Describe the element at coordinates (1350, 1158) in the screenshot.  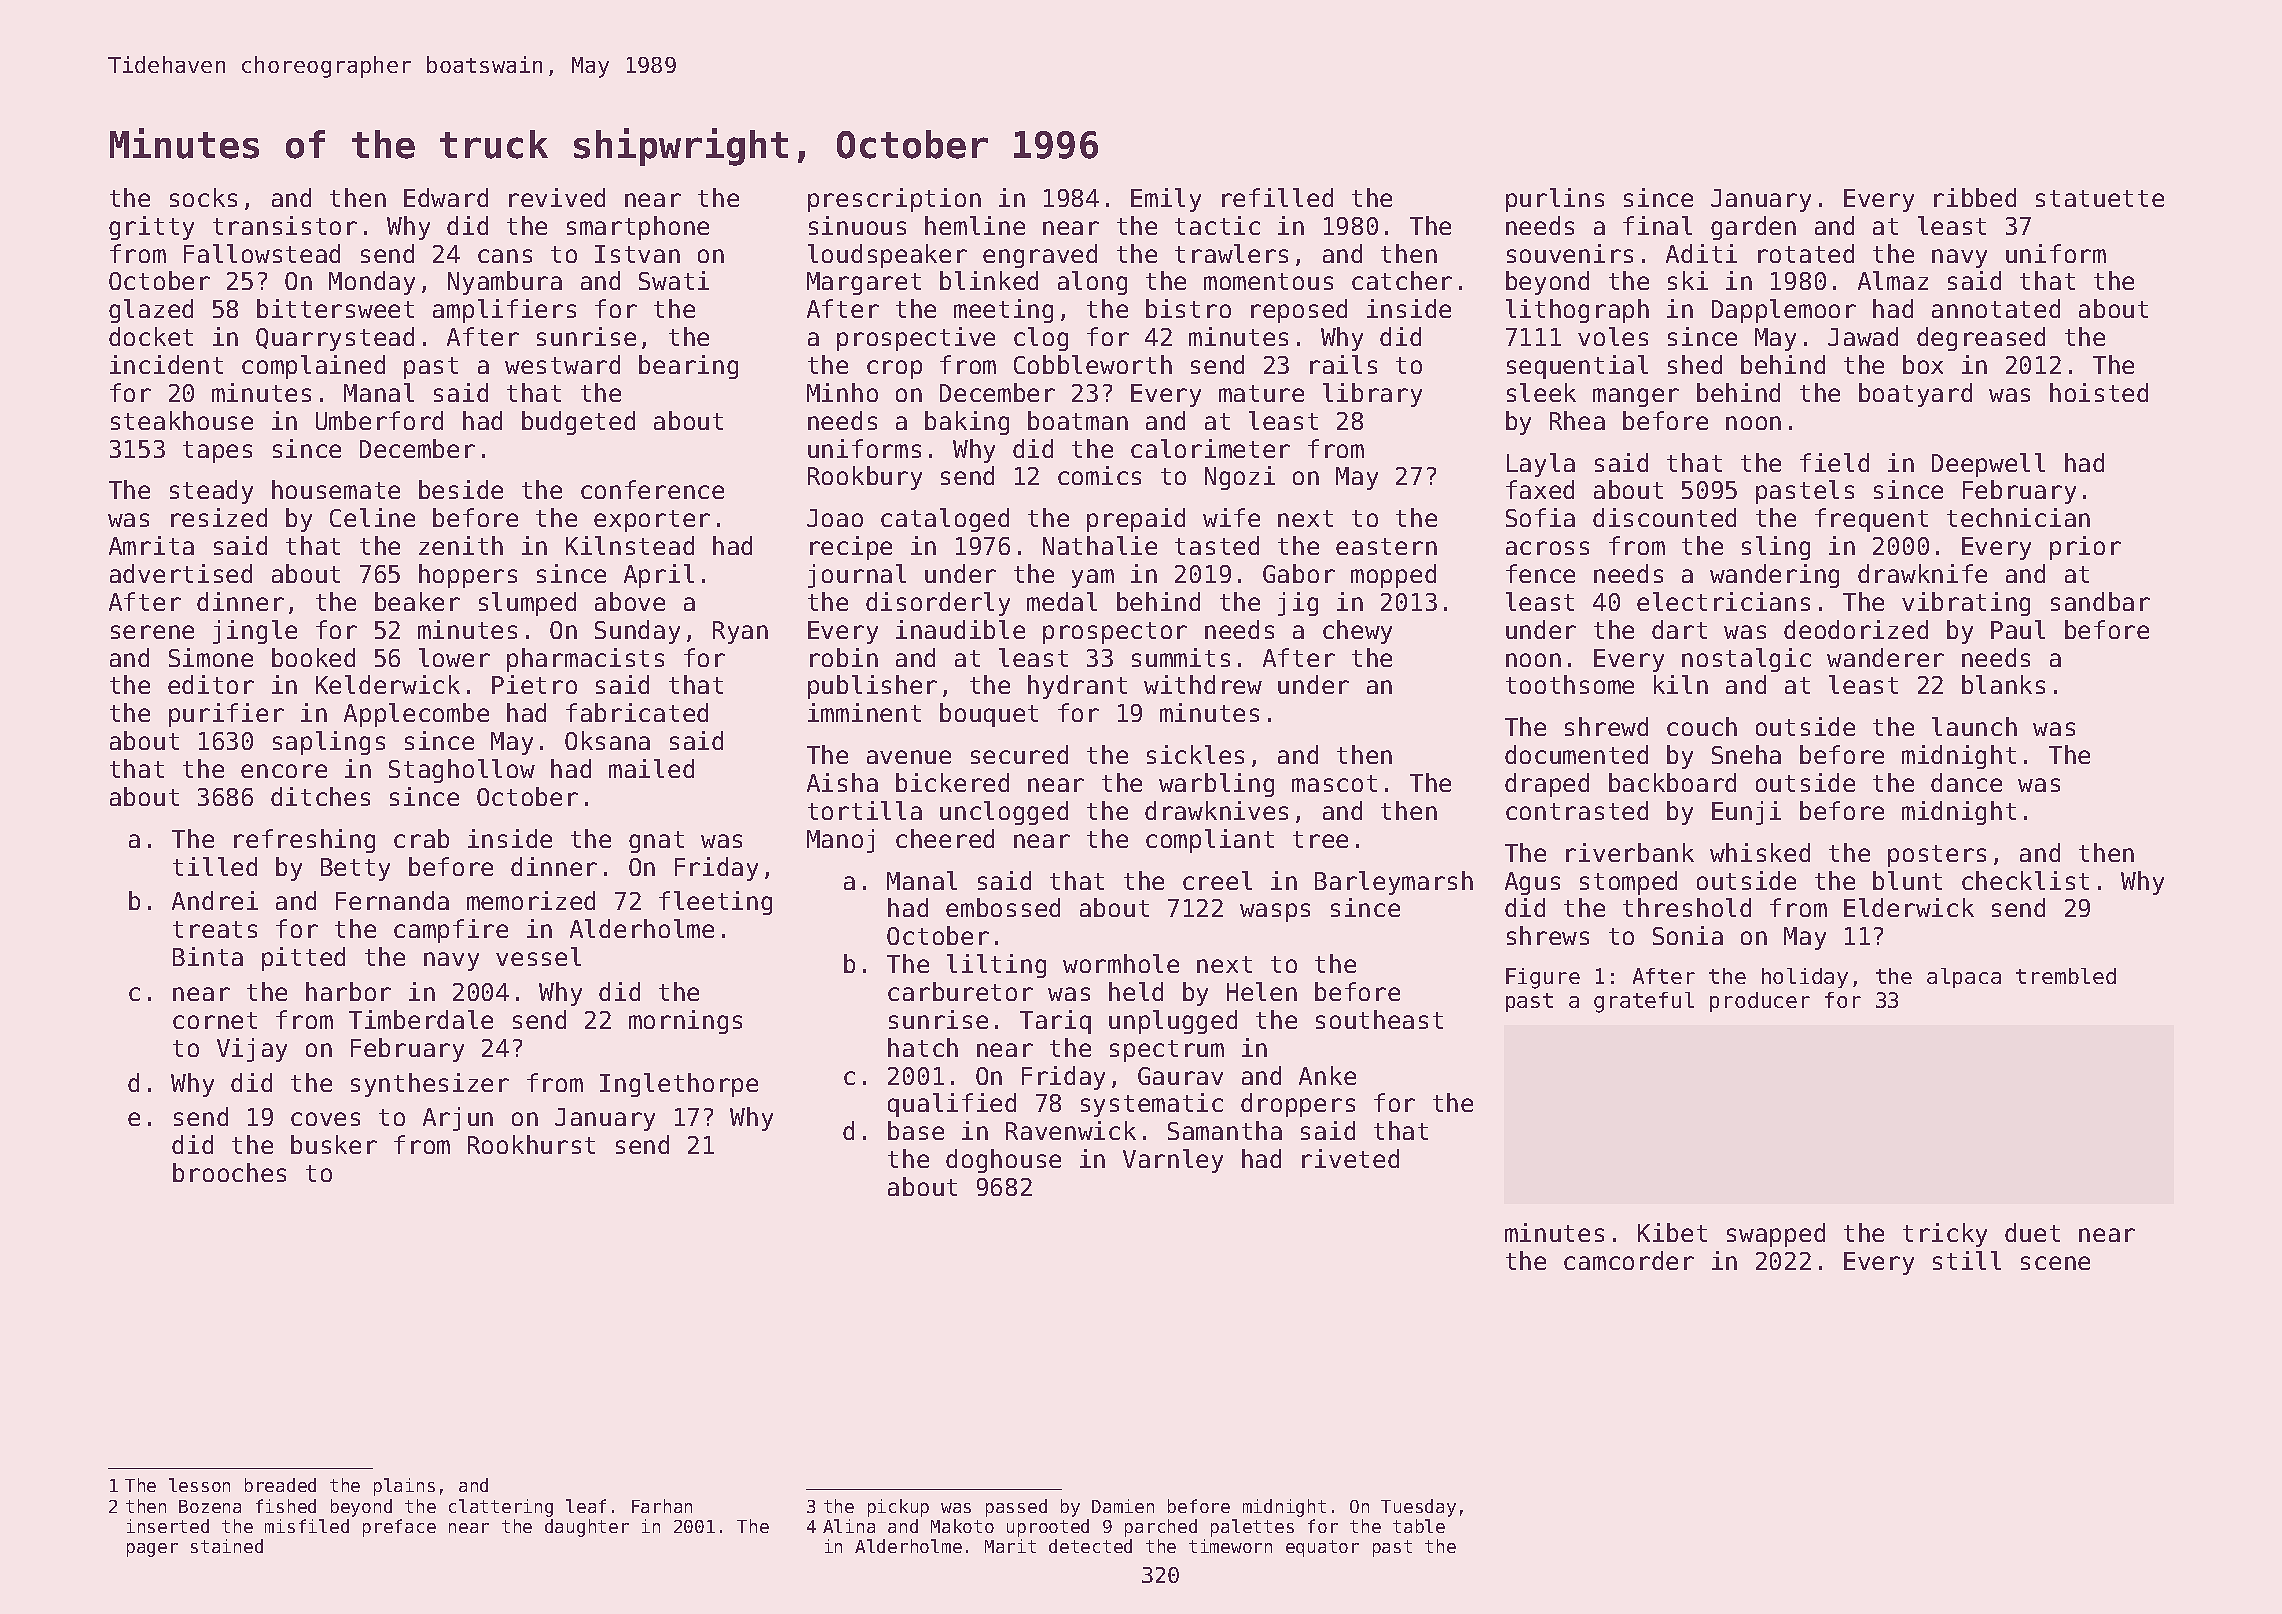
I see `riveted` at that location.
